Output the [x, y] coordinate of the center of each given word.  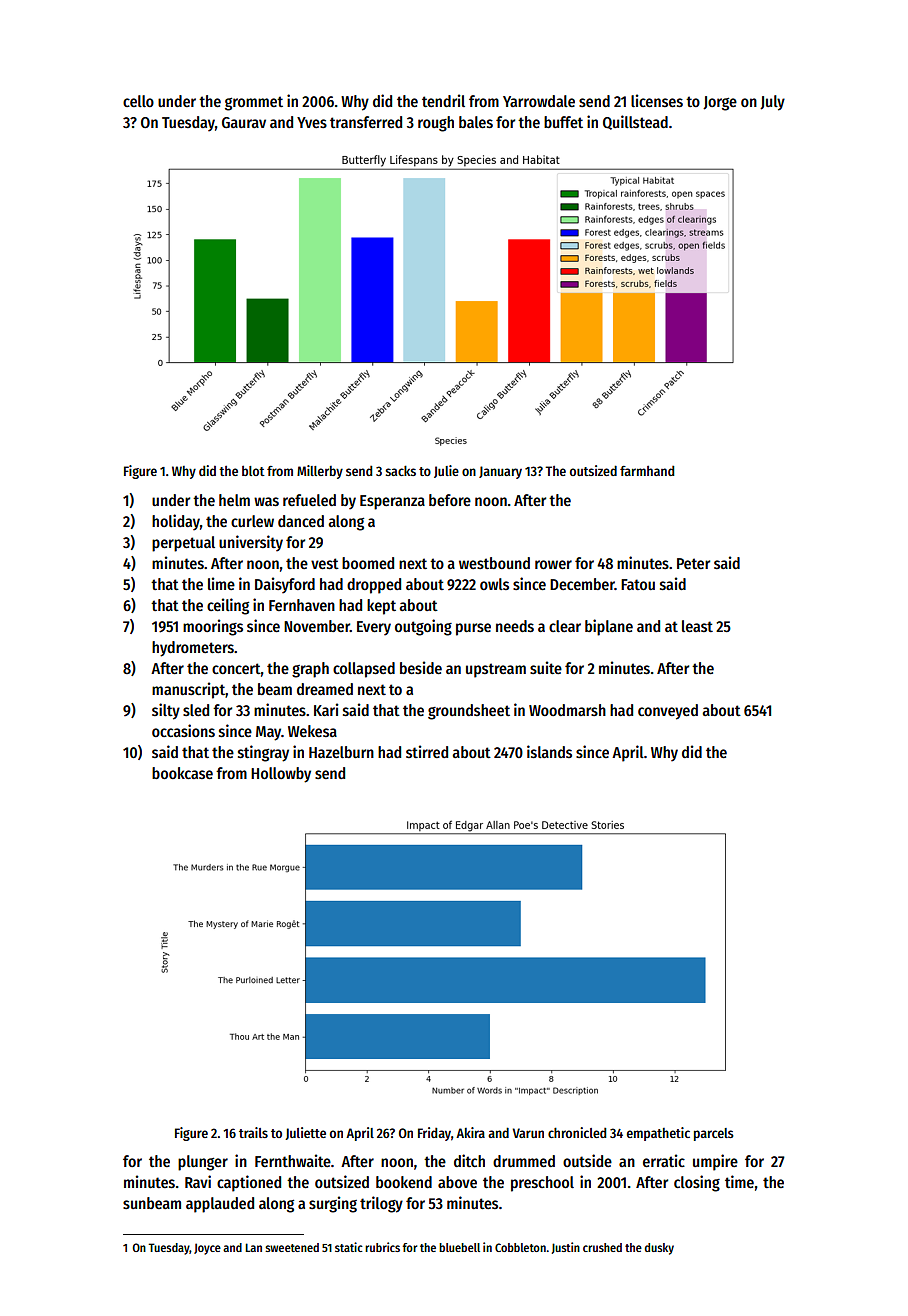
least [697, 626]
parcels [714, 1134]
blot [253, 470]
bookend [404, 1182]
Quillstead [635, 122]
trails [253, 1132]
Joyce [207, 1249]
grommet [254, 103]
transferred [366, 122]
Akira [470, 1132]
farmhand [647, 471]
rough [436, 124]
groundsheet [469, 712]
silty [166, 711]
